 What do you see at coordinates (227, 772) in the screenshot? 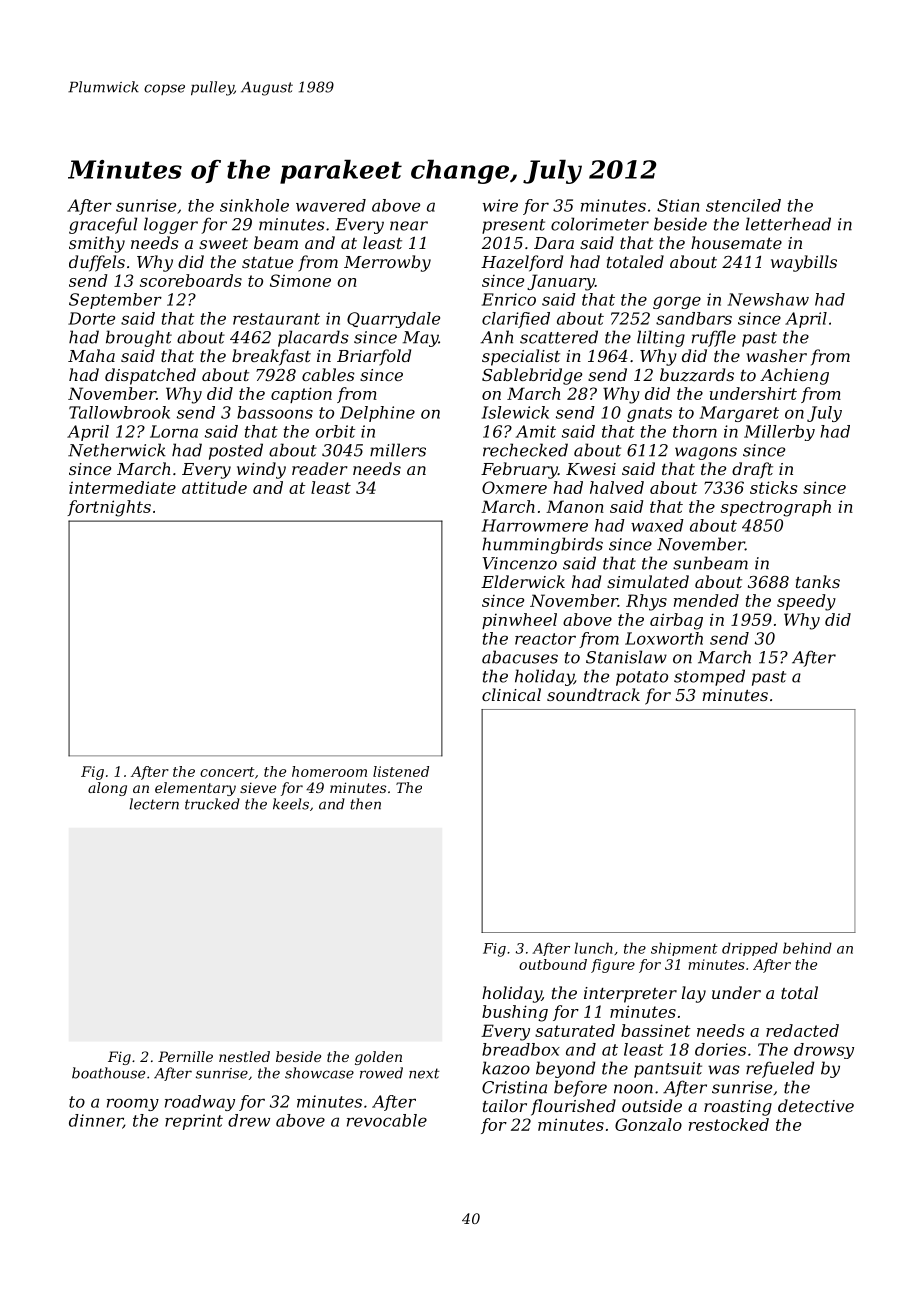
I see `concert` at bounding box center [227, 772].
